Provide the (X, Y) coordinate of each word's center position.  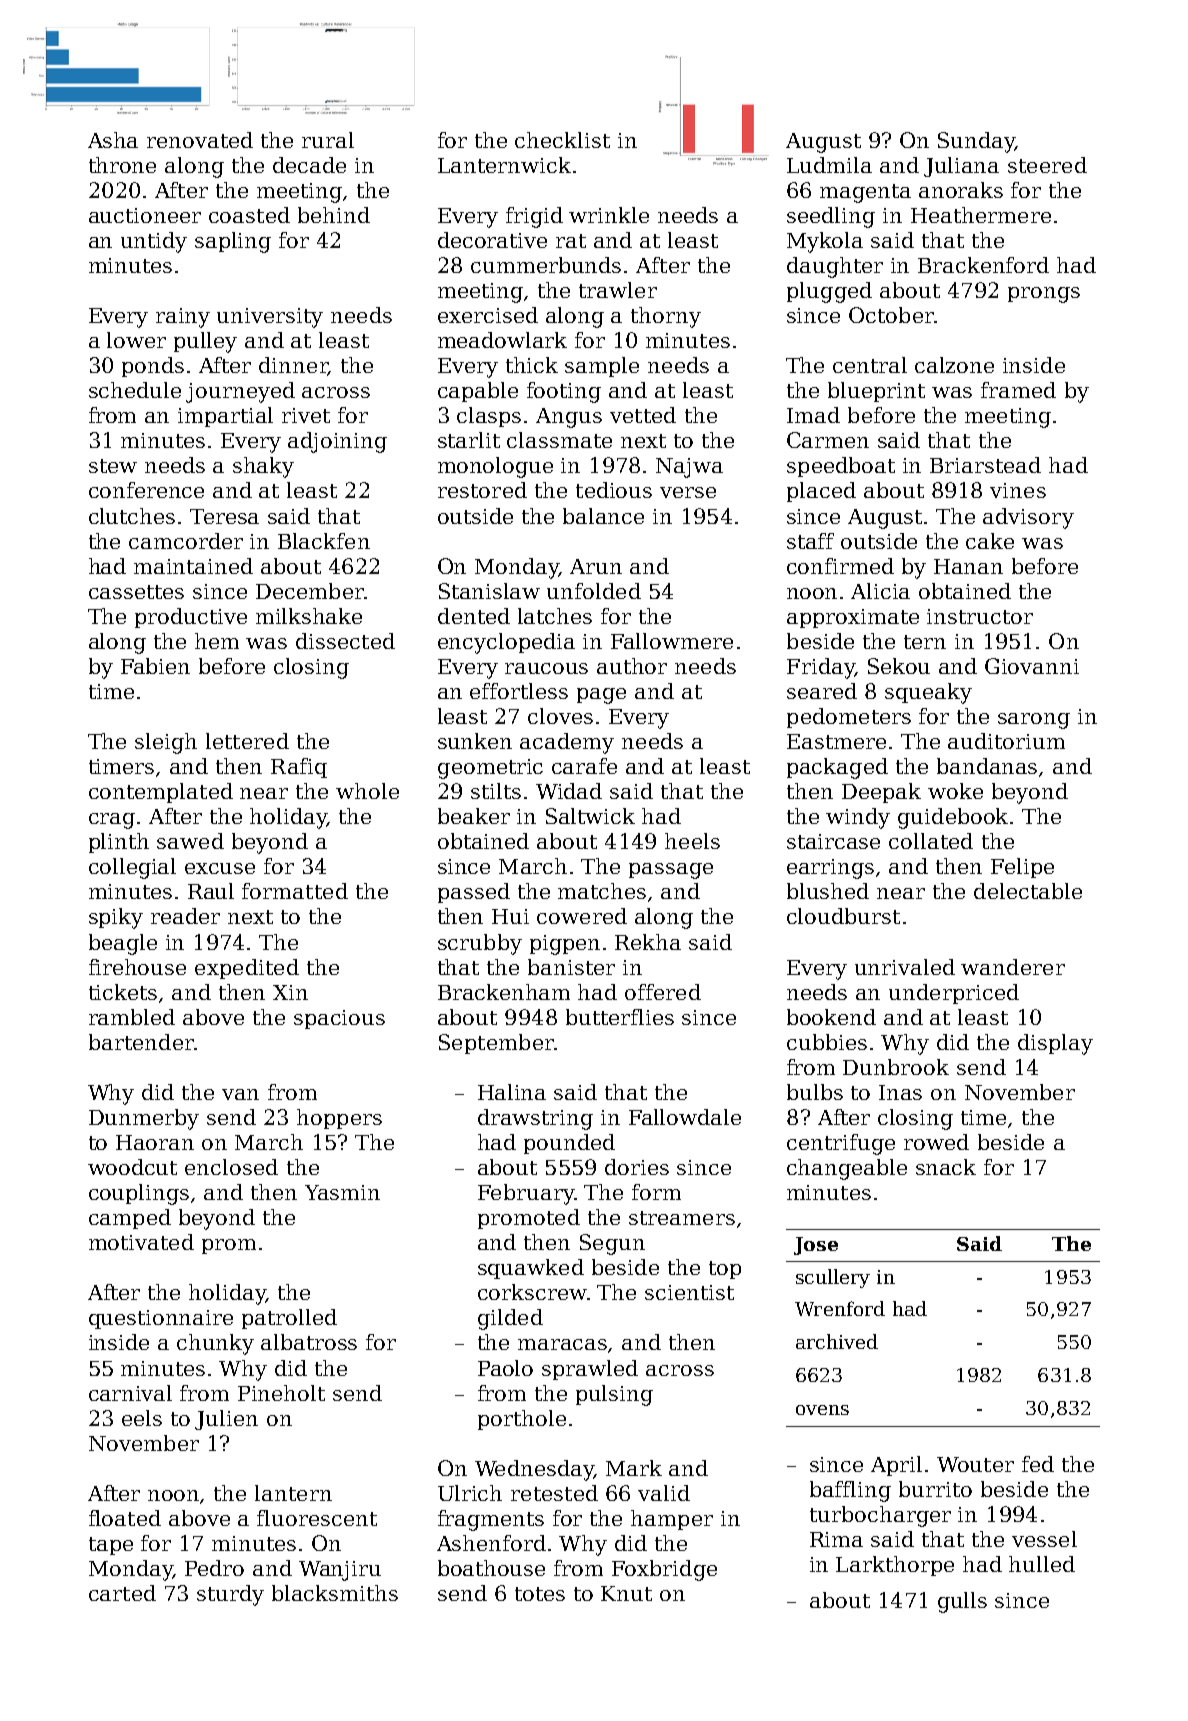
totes (540, 1594)
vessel (1044, 1539)
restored (482, 490)
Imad (813, 415)
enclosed (231, 1167)
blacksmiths (335, 1593)
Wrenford (840, 1308)
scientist (689, 1292)
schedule (135, 390)
